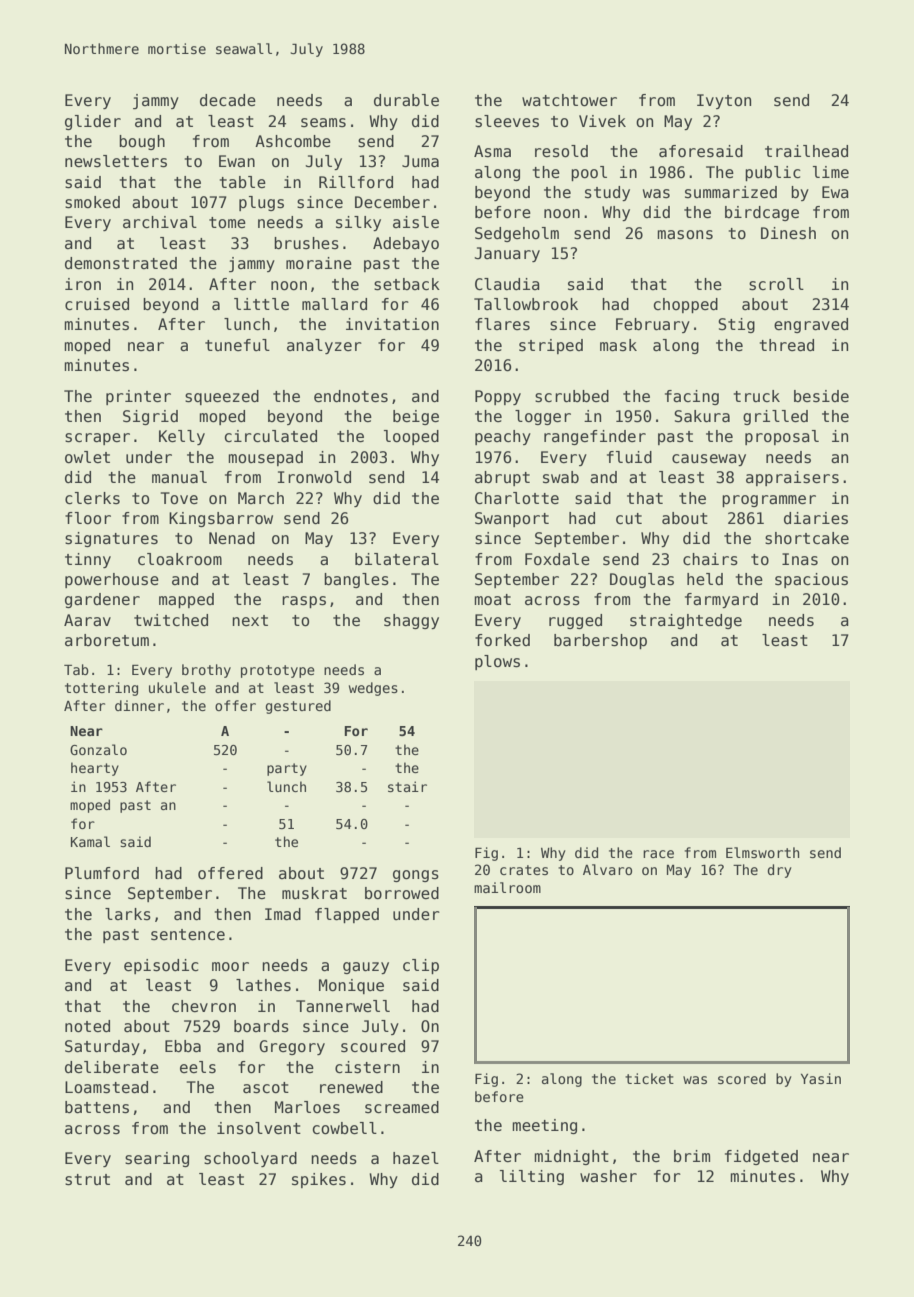  I want to click on Ivyton, so click(724, 101).
